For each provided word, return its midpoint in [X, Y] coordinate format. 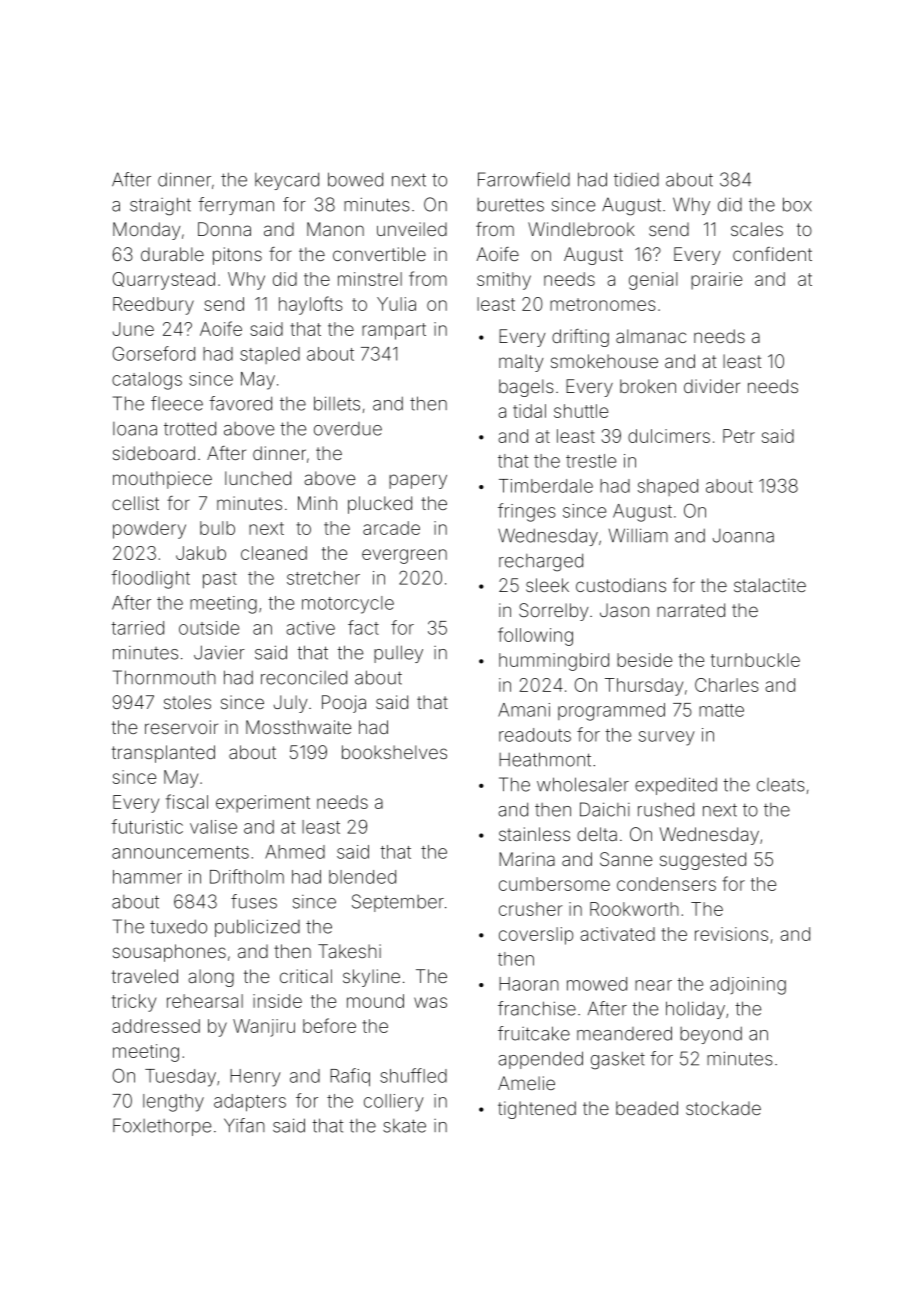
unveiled [412, 229]
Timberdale [546, 486]
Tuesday [180, 1078]
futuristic [147, 826]
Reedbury [153, 306]
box [797, 204]
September [398, 903]
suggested [703, 861]
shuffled [413, 1075]
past [220, 580]
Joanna [743, 536]
